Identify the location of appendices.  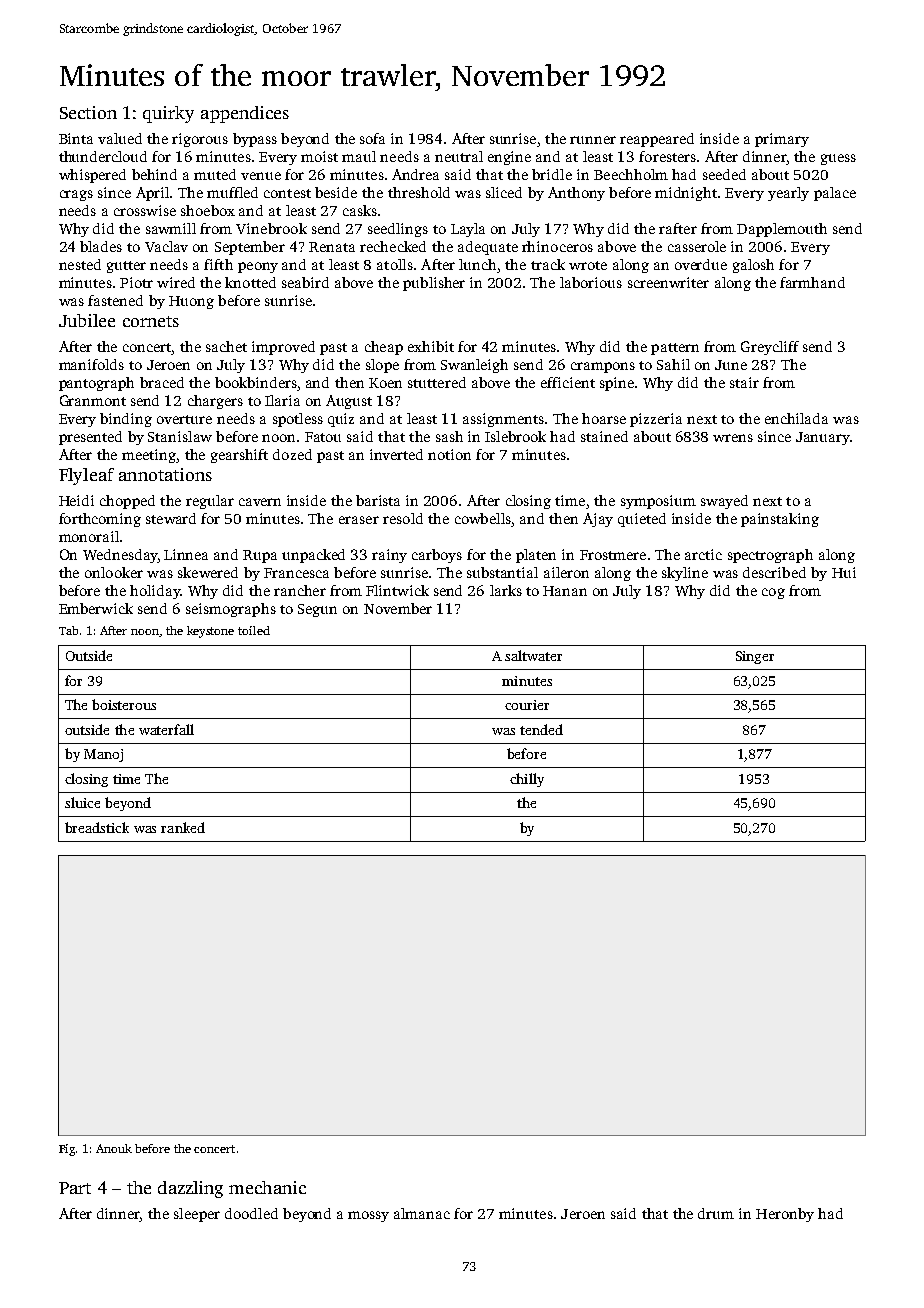
(245, 114).
